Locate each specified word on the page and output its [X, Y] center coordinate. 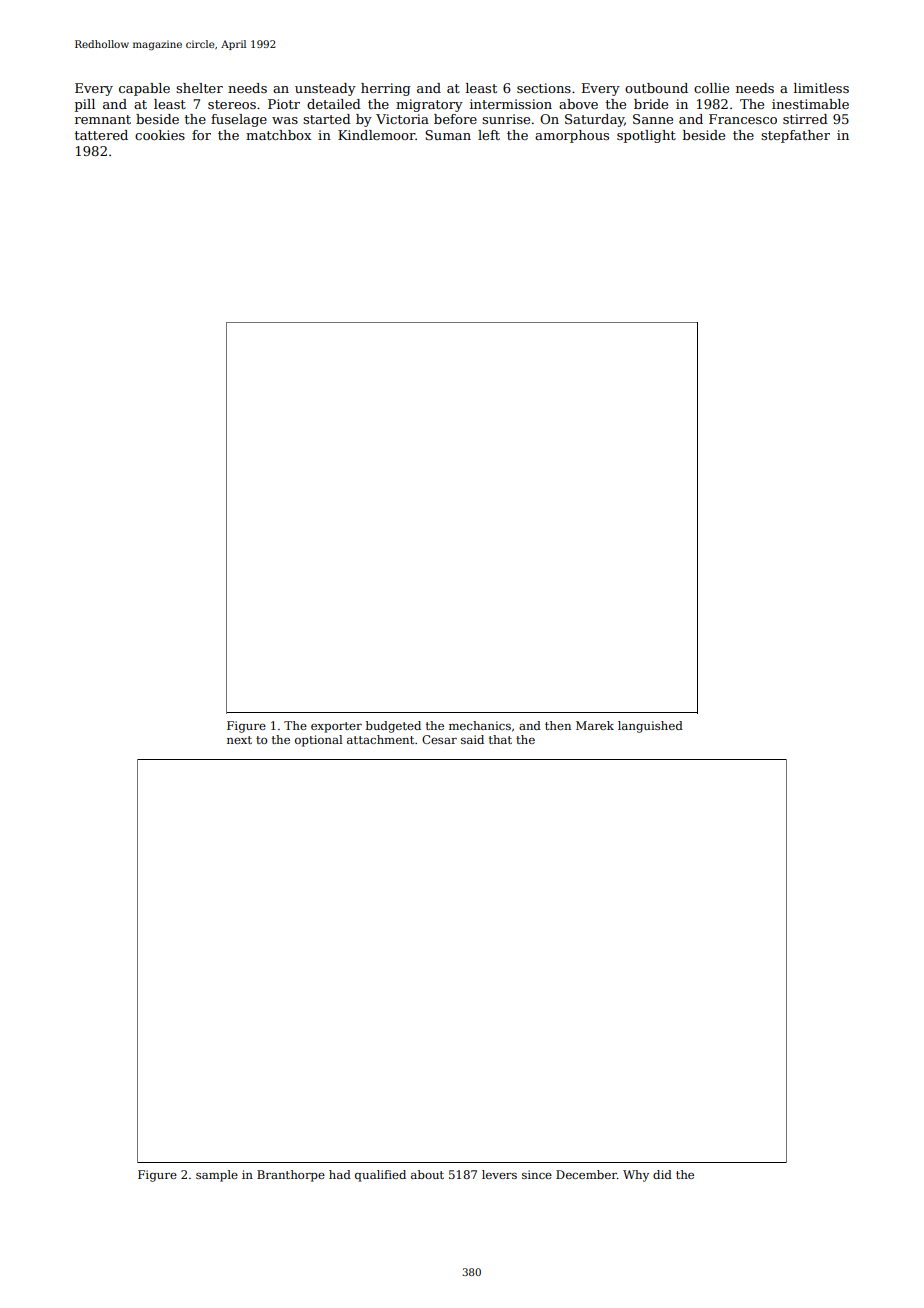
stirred [805, 119]
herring [386, 89]
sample [217, 1176]
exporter [336, 727]
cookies [160, 135]
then [558, 725]
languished [650, 727]
